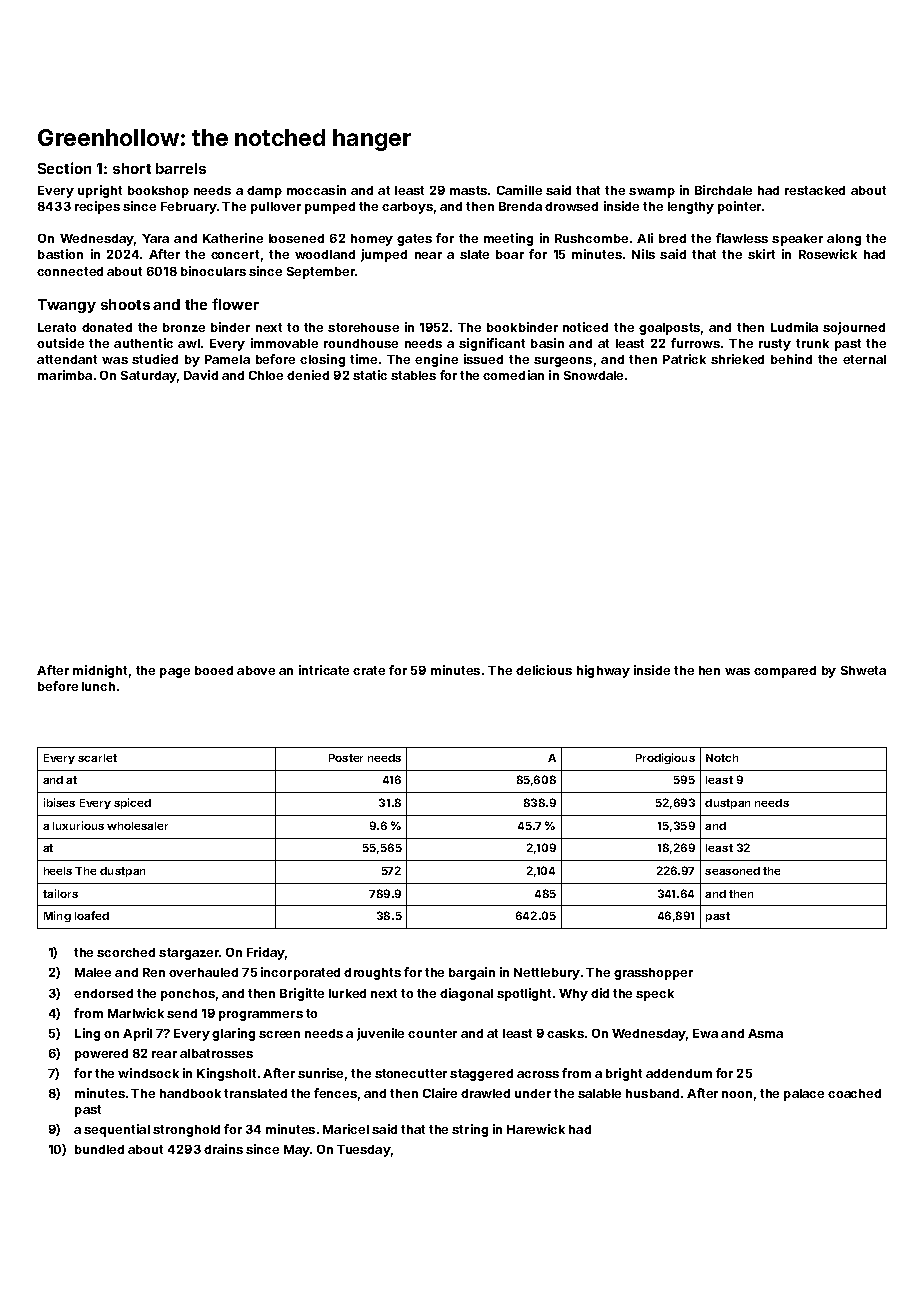 The height and width of the screenshot is (1308, 924). What do you see at coordinates (100, 671) in the screenshot?
I see `midnight` at bounding box center [100, 671].
